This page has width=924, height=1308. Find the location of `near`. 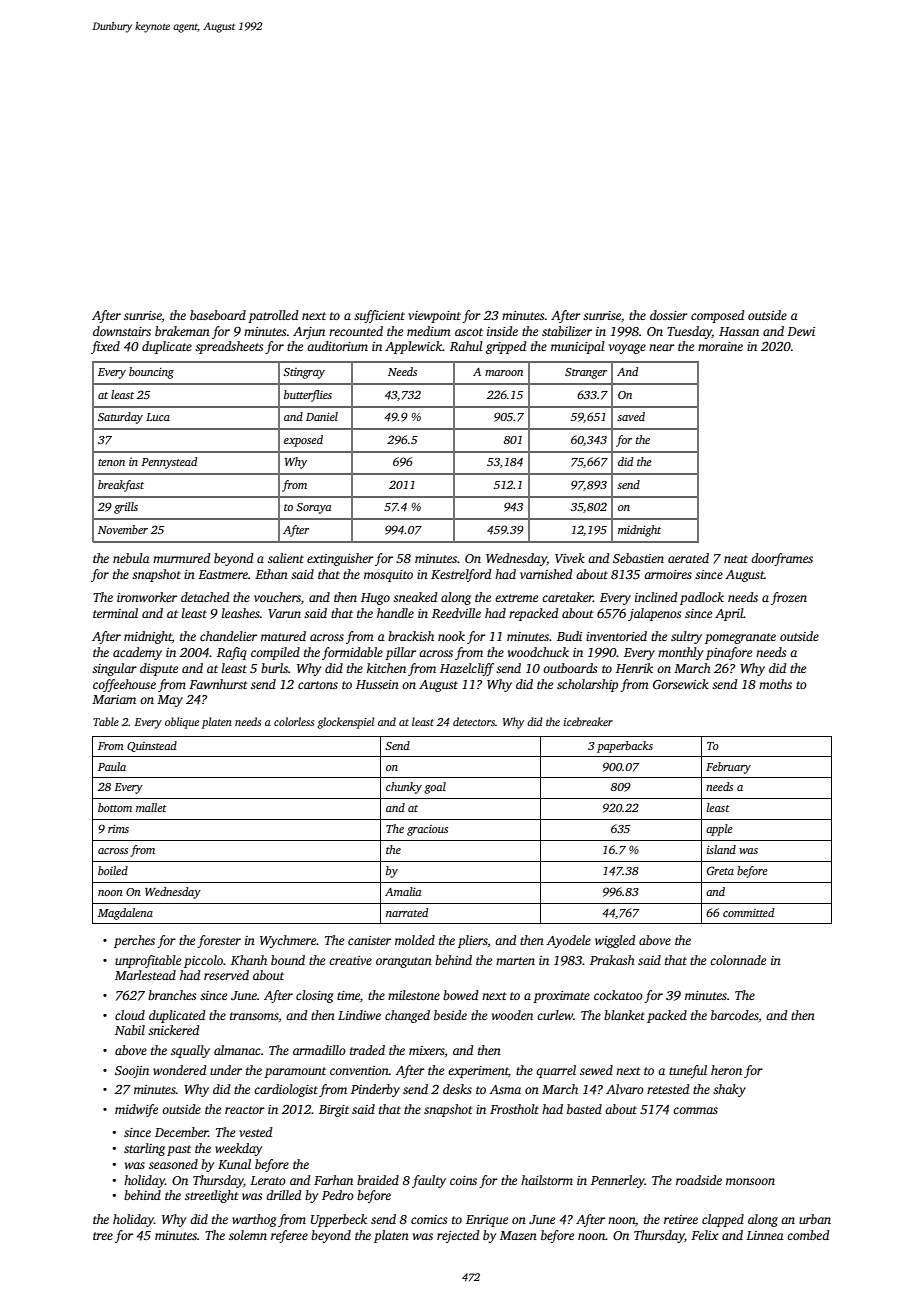

near is located at coordinates (662, 347).
